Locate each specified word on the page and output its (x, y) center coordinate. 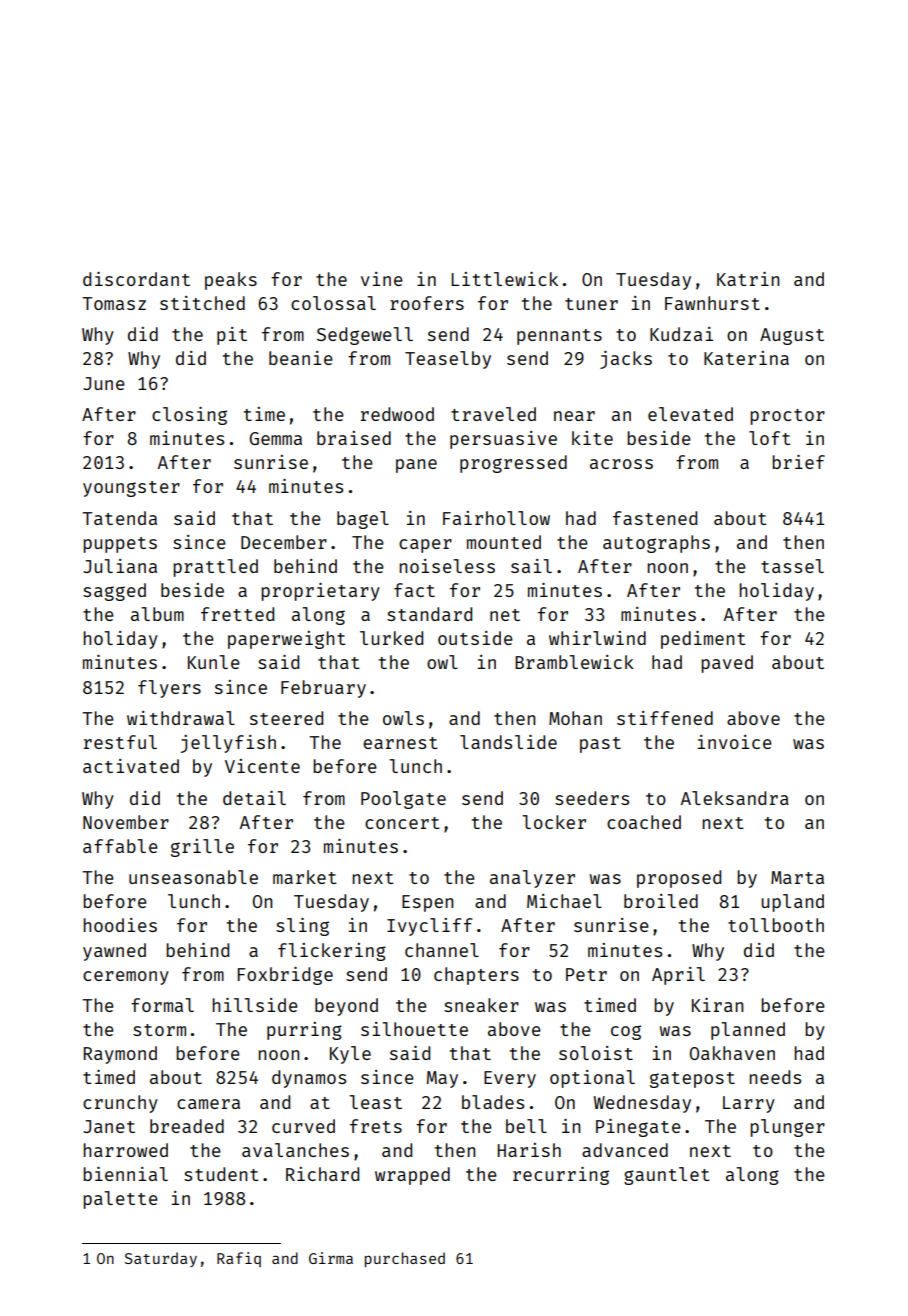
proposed (679, 879)
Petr (586, 974)
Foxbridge (285, 976)
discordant (136, 279)
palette (120, 1200)
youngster (131, 489)
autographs (656, 544)
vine (382, 279)
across (621, 464)
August (792, 336)
